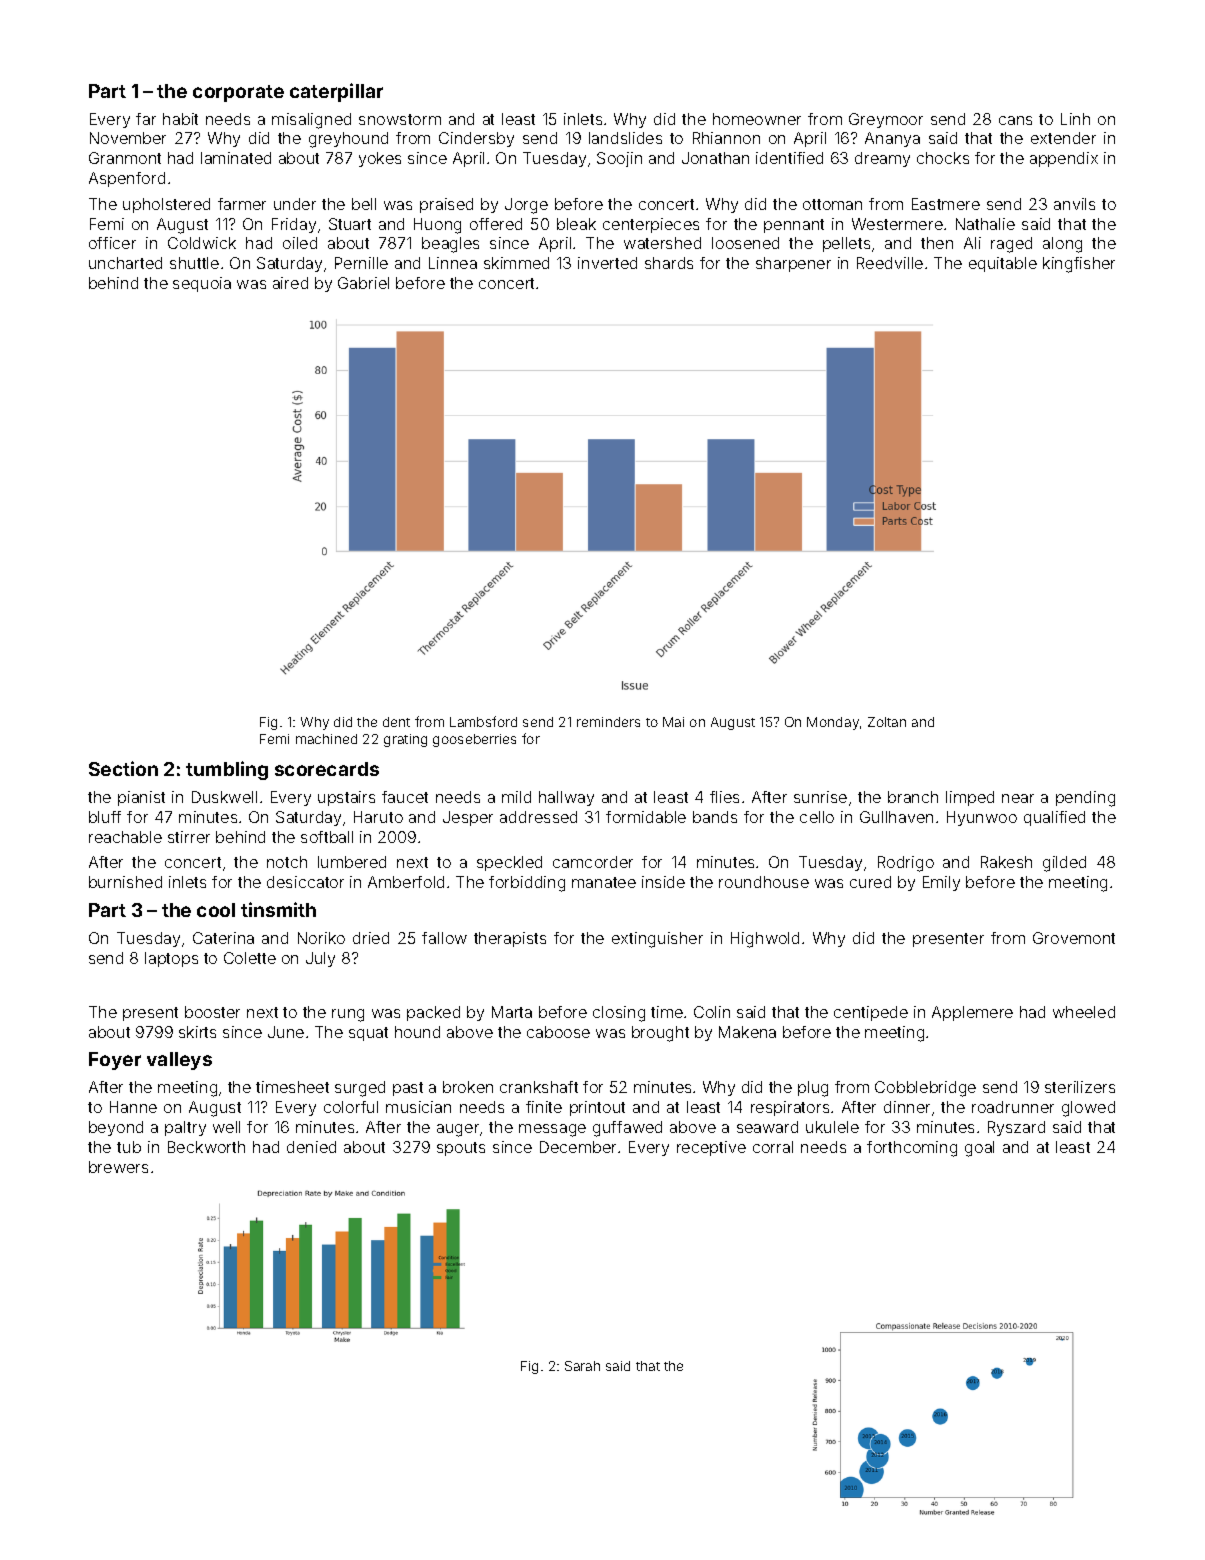 The image size is (1205, 1560). I want to click on Sarah, so click(582, 1366).
